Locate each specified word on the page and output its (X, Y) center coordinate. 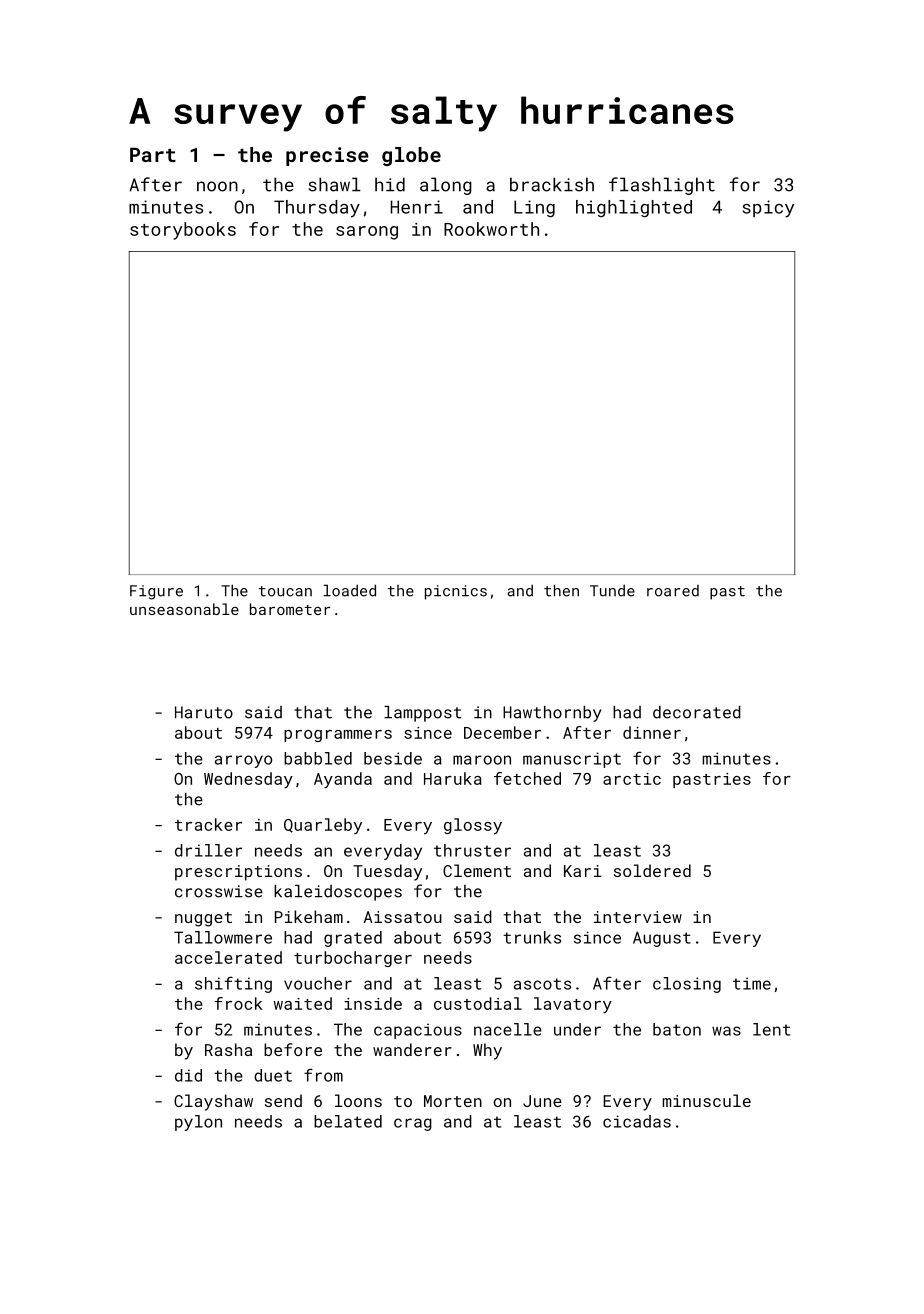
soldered (652, 870)
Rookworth (491, 229)
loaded (350, 590)
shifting (233, 984)
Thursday (317, 209)
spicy (768, 209)
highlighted (634, 208)
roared (673, 591)
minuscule (707, 1100)
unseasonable (184, 609)
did (188, 1075)
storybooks (183, 231)
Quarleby (323, 826)
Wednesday (248, 780)
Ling (534, 208)
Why (487, 1051)
